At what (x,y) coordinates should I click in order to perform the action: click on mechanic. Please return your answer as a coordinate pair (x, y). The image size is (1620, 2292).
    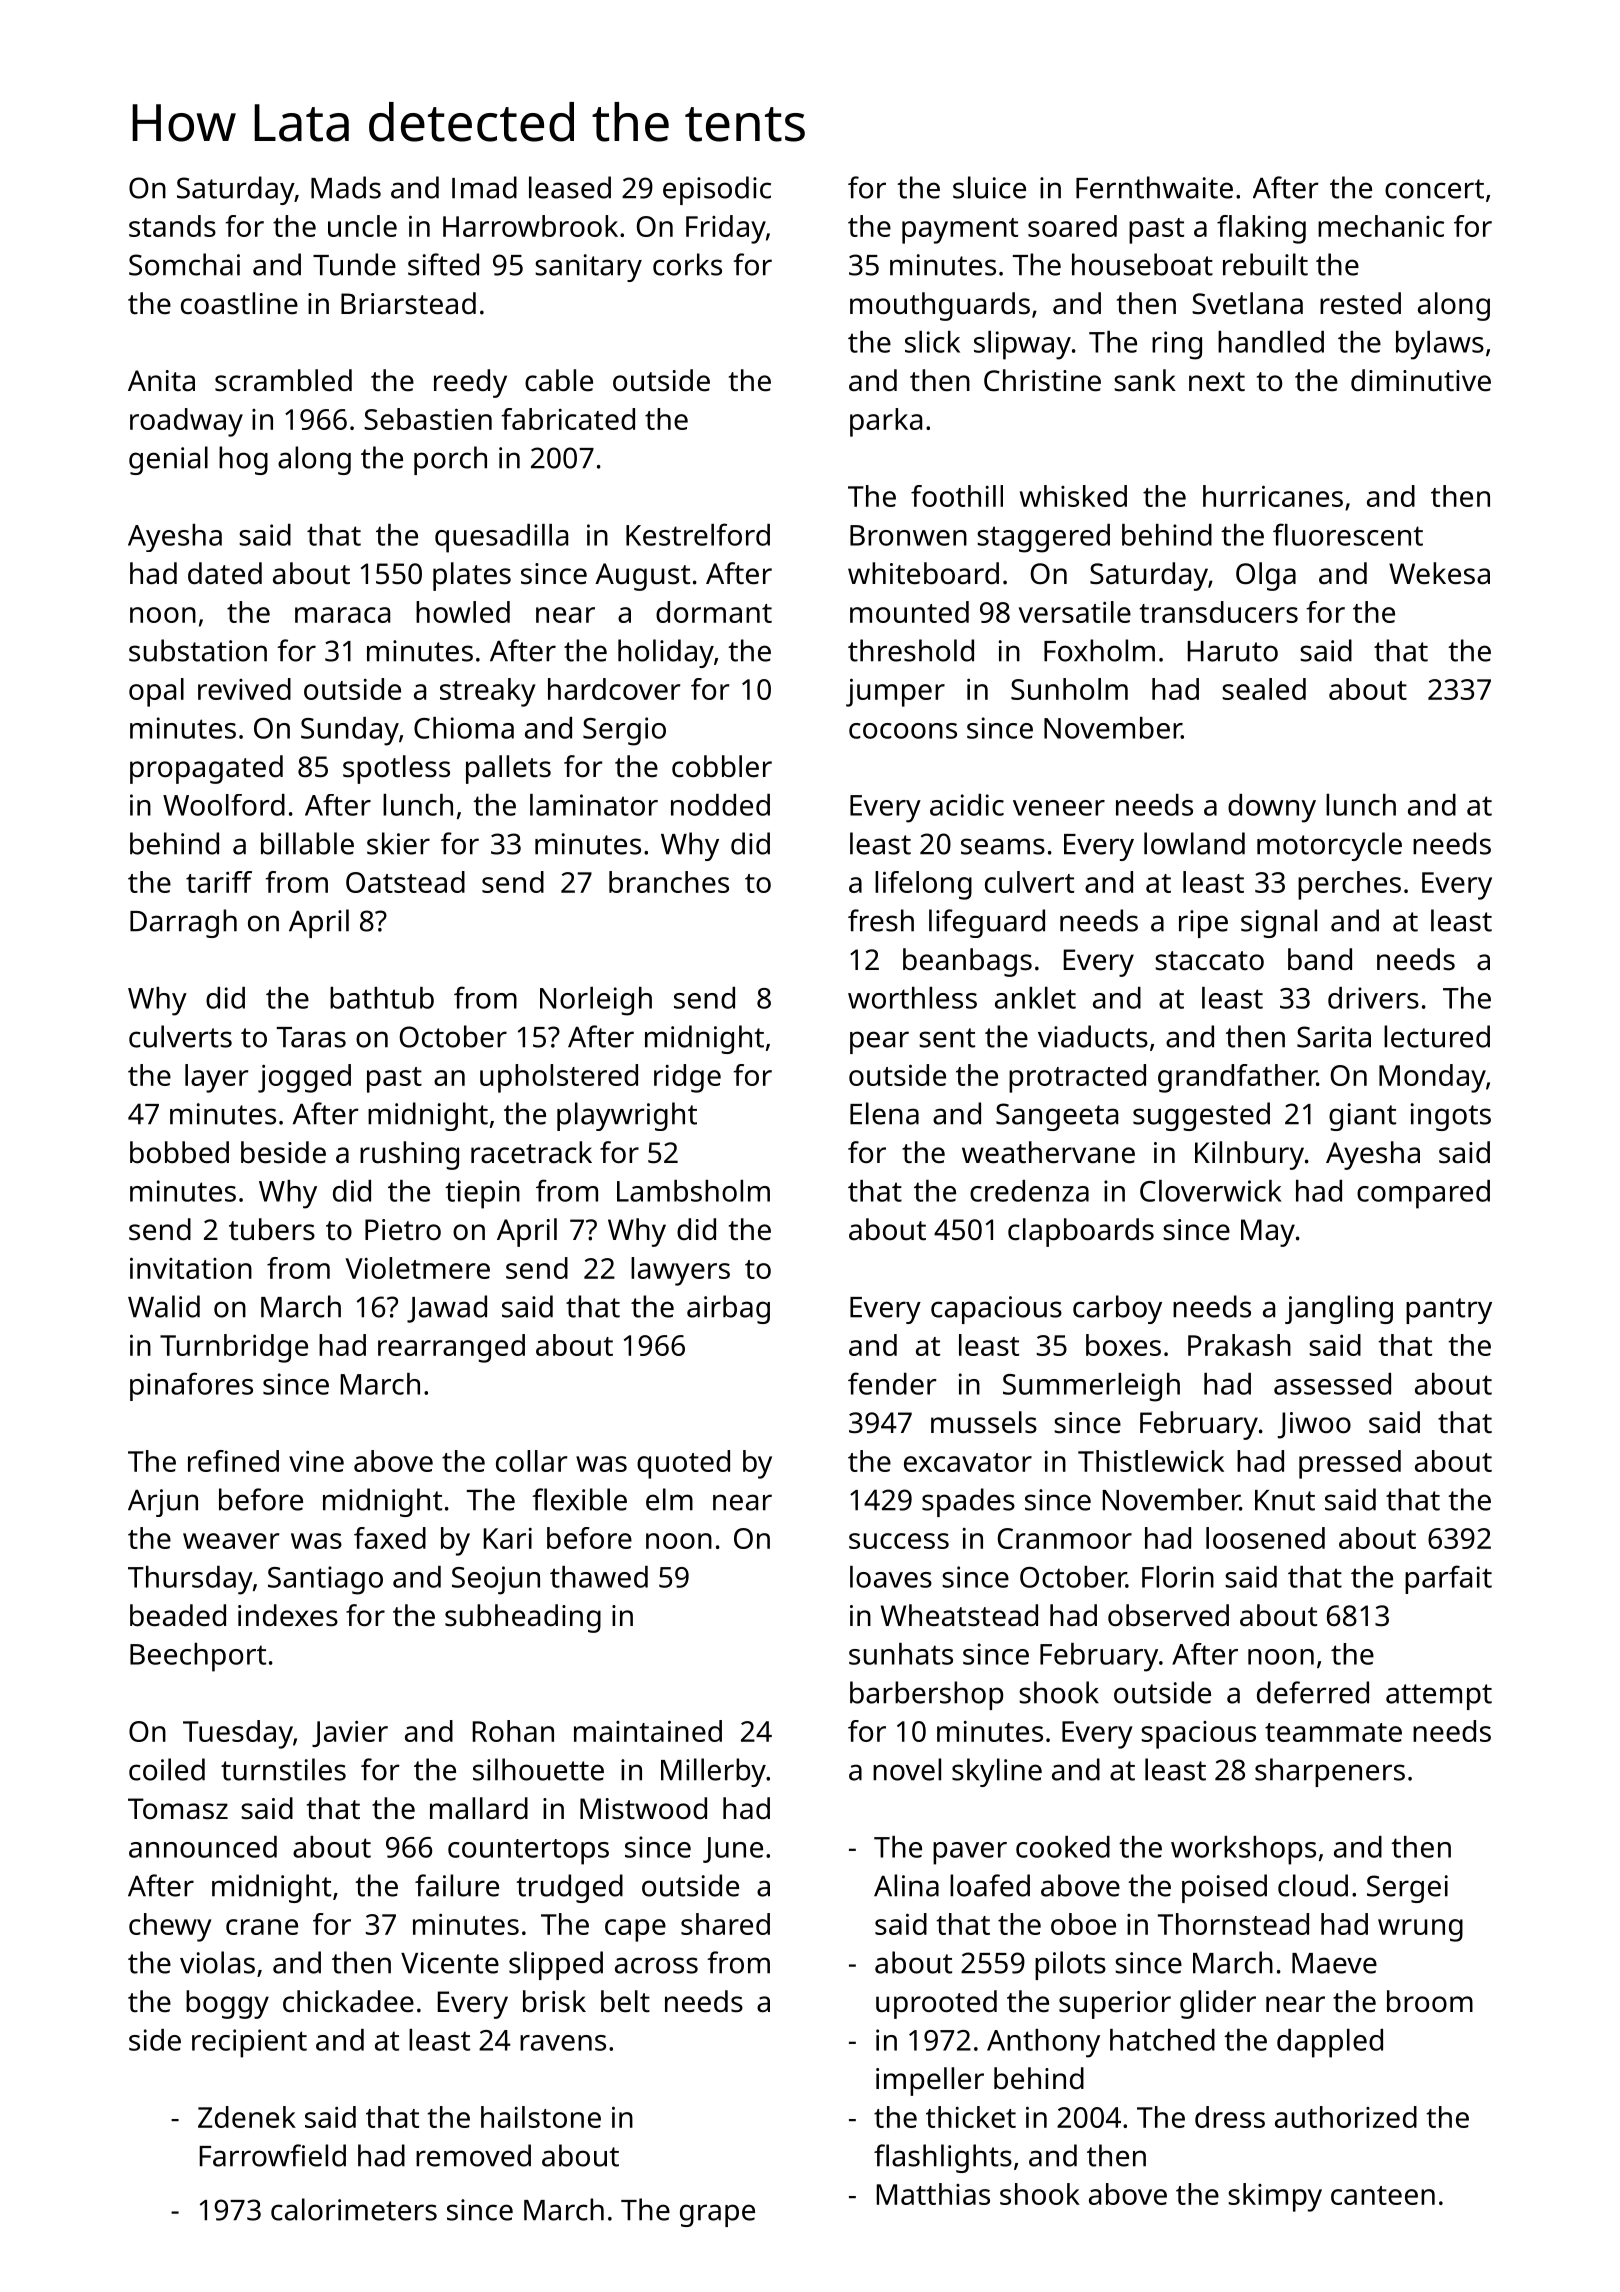
    Looking at the image, I should click on (1381, 226).
